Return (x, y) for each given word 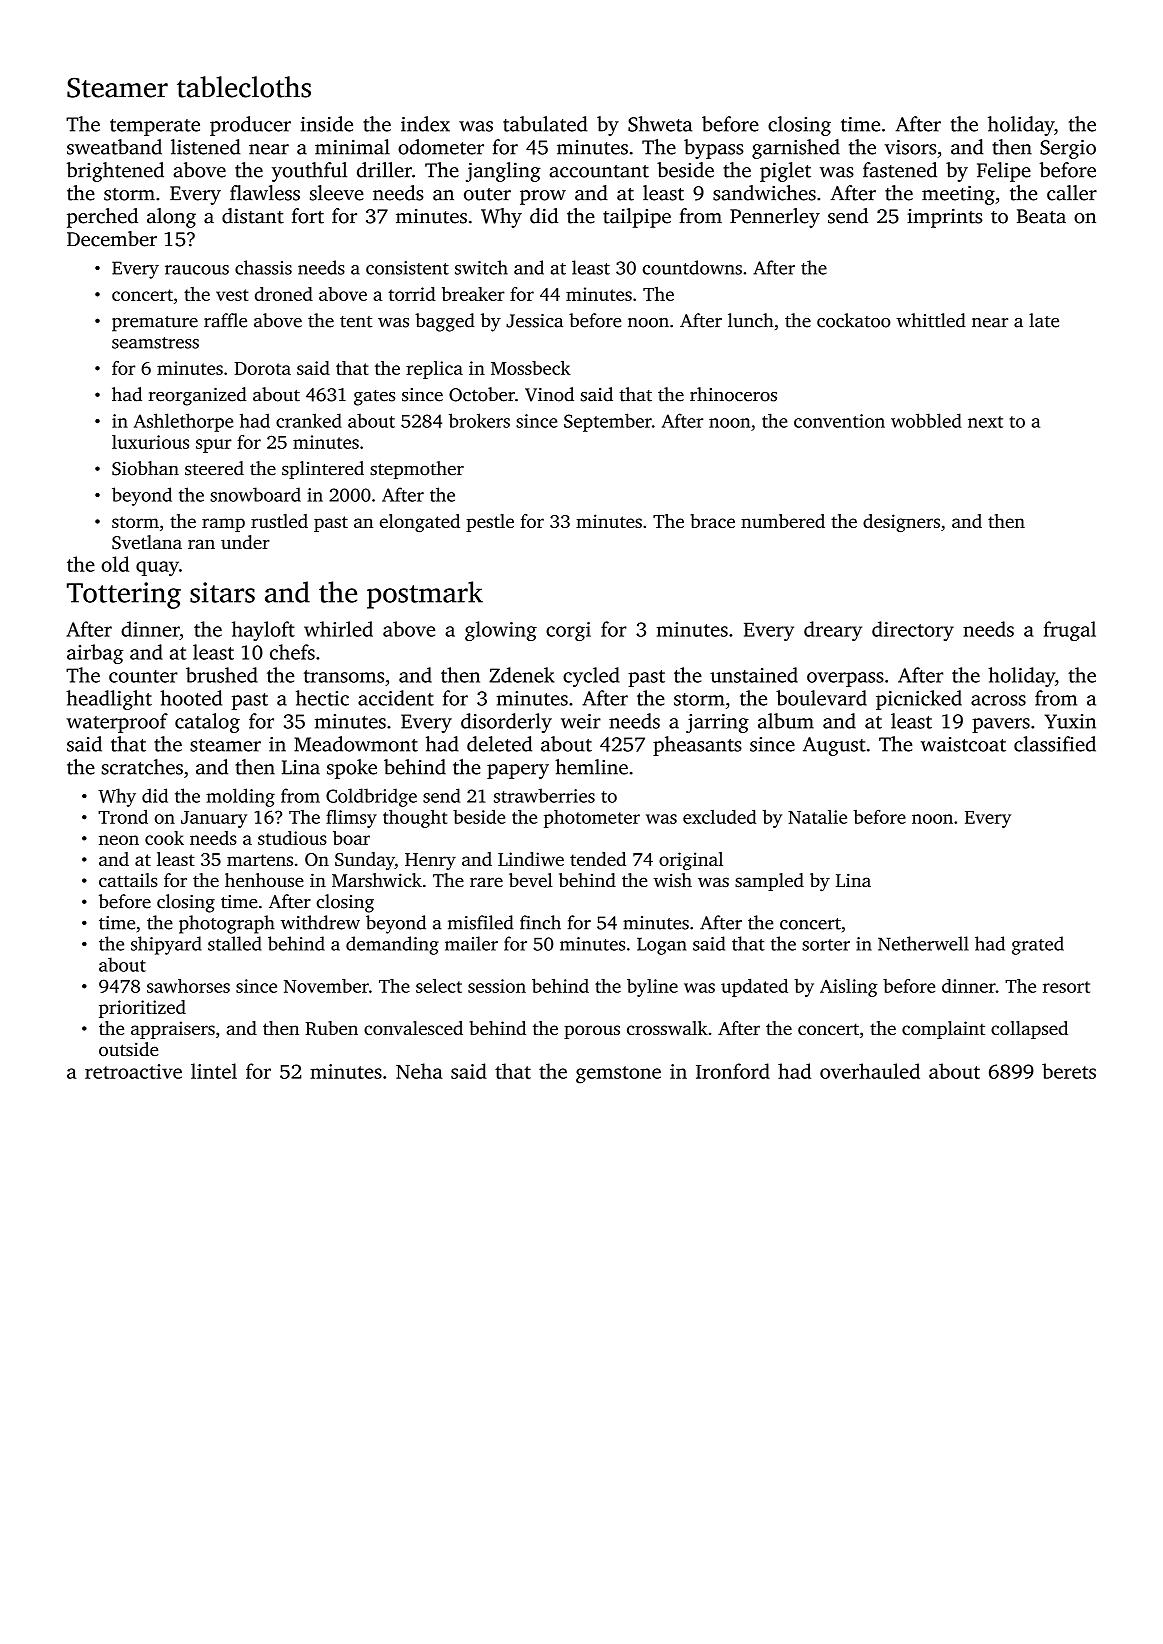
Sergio (1068, 149)
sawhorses (188, 986)
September (608, 422)
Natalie (817, 817)
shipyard (166, 945)
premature (155, 324)
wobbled (926, 420)
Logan (662, 946)
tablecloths (244, 87)
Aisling (849, 988)
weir (581, 721)
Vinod (549, 394)
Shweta (660, 124)
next (985, 422)
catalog (207, 723)
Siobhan (145, 468)
